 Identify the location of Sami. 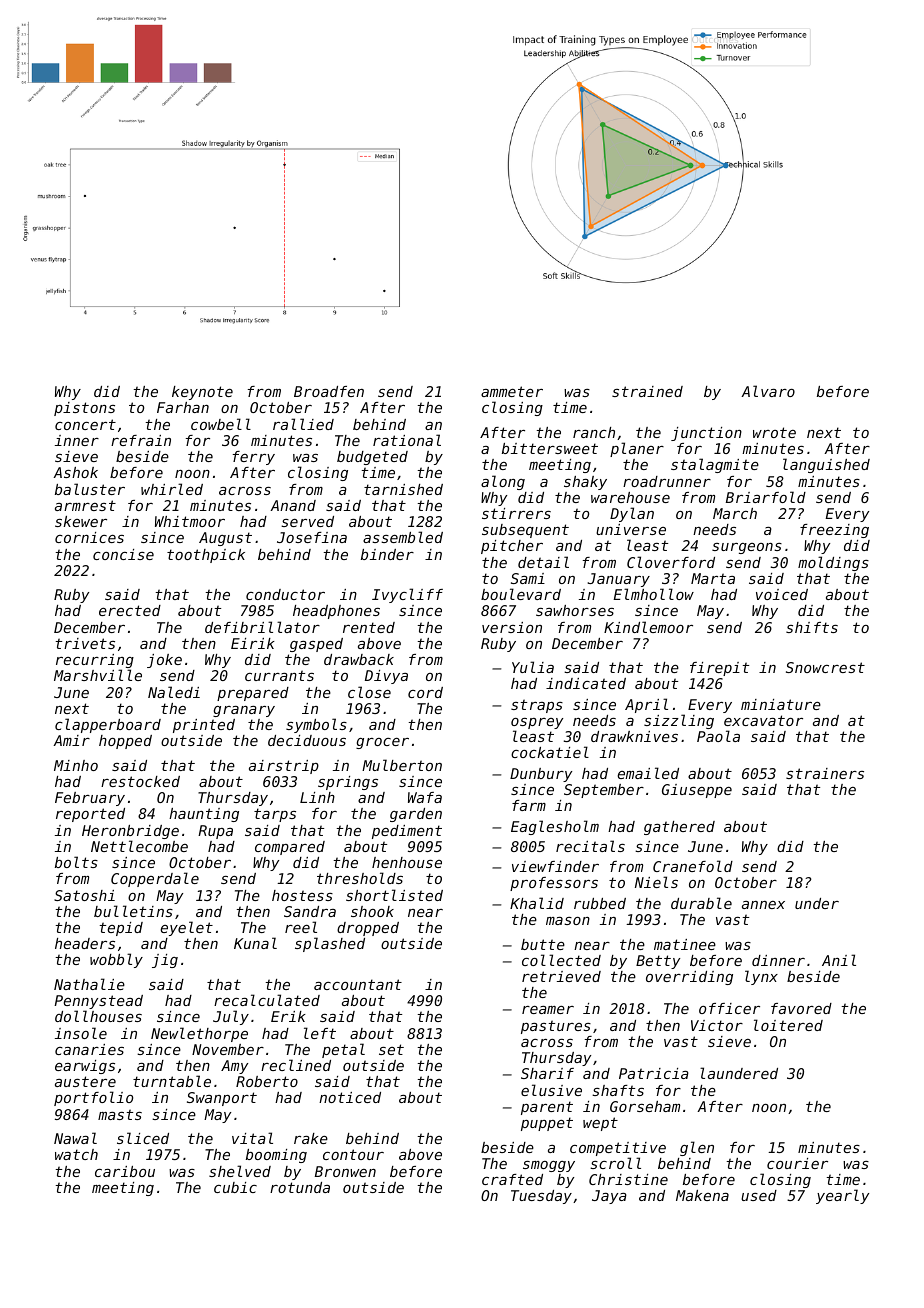
(528, 578).
